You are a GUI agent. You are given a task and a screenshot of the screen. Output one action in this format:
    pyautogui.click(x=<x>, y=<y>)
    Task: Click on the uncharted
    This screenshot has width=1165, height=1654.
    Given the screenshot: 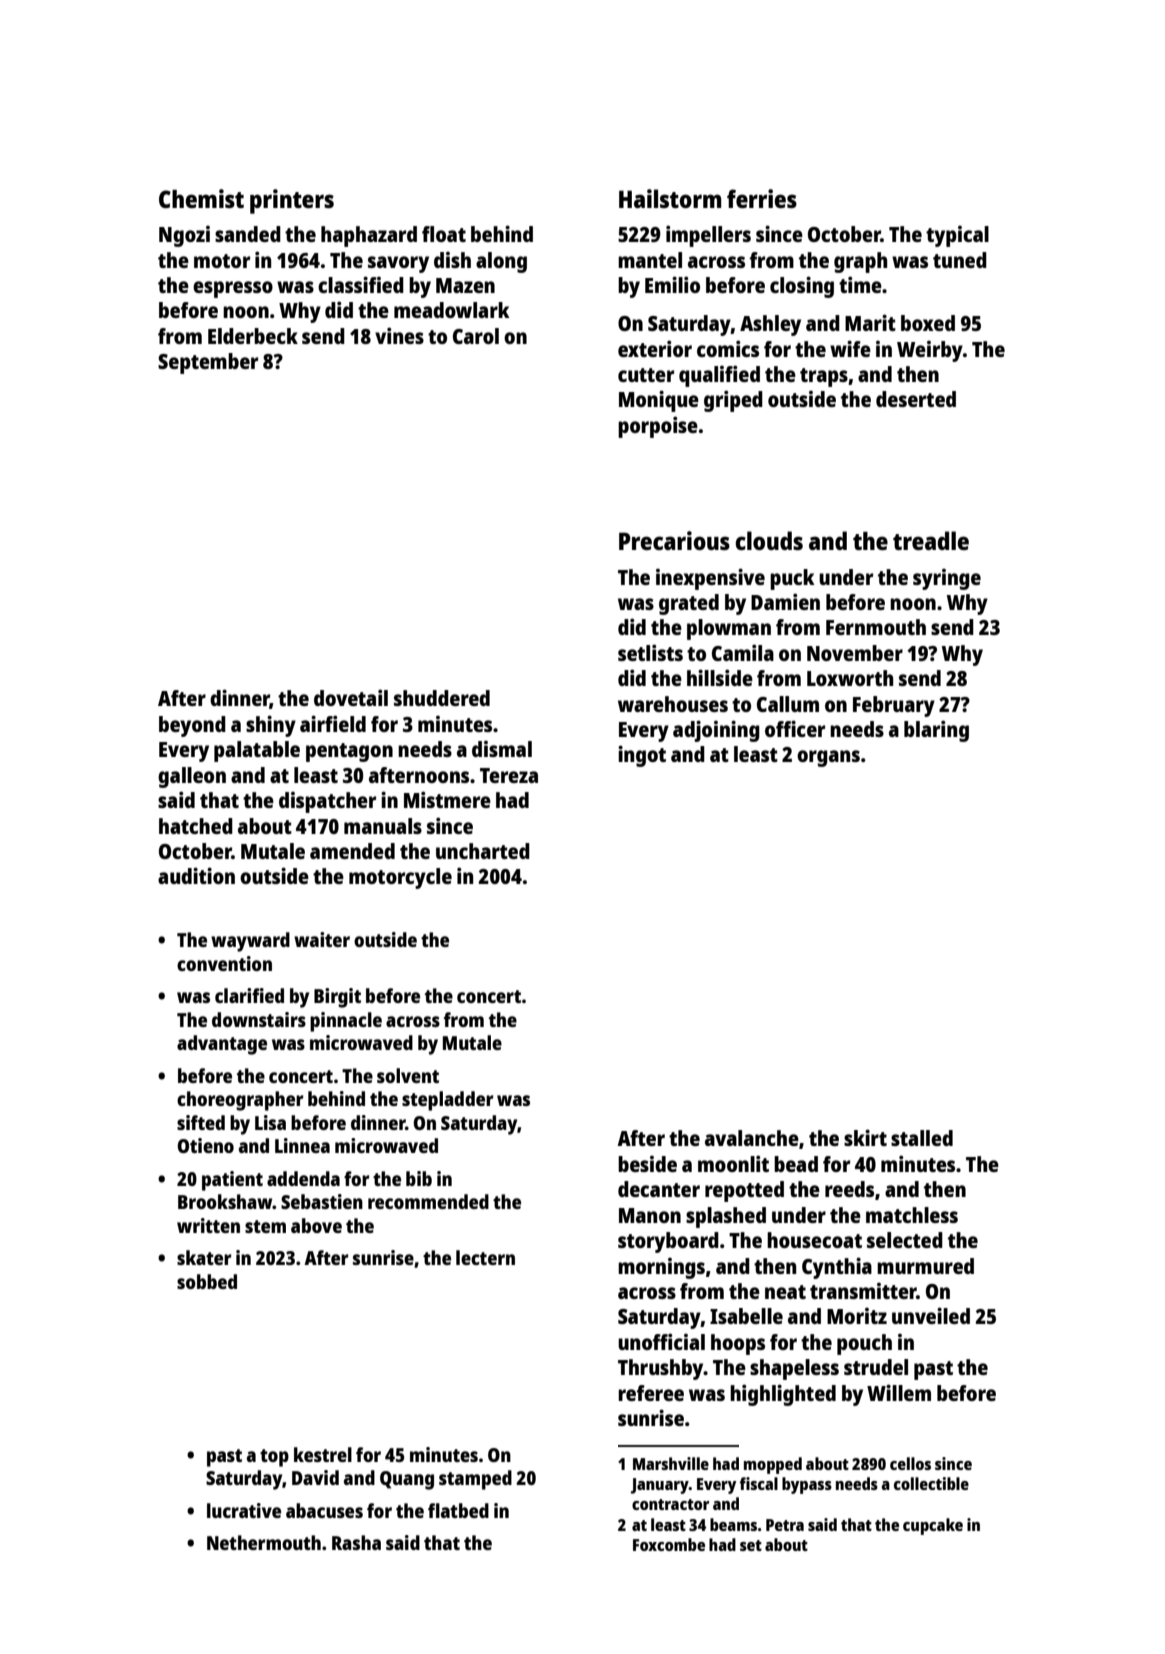 What is the action you would take?
    pyautogui.click(x=483, y=851)
